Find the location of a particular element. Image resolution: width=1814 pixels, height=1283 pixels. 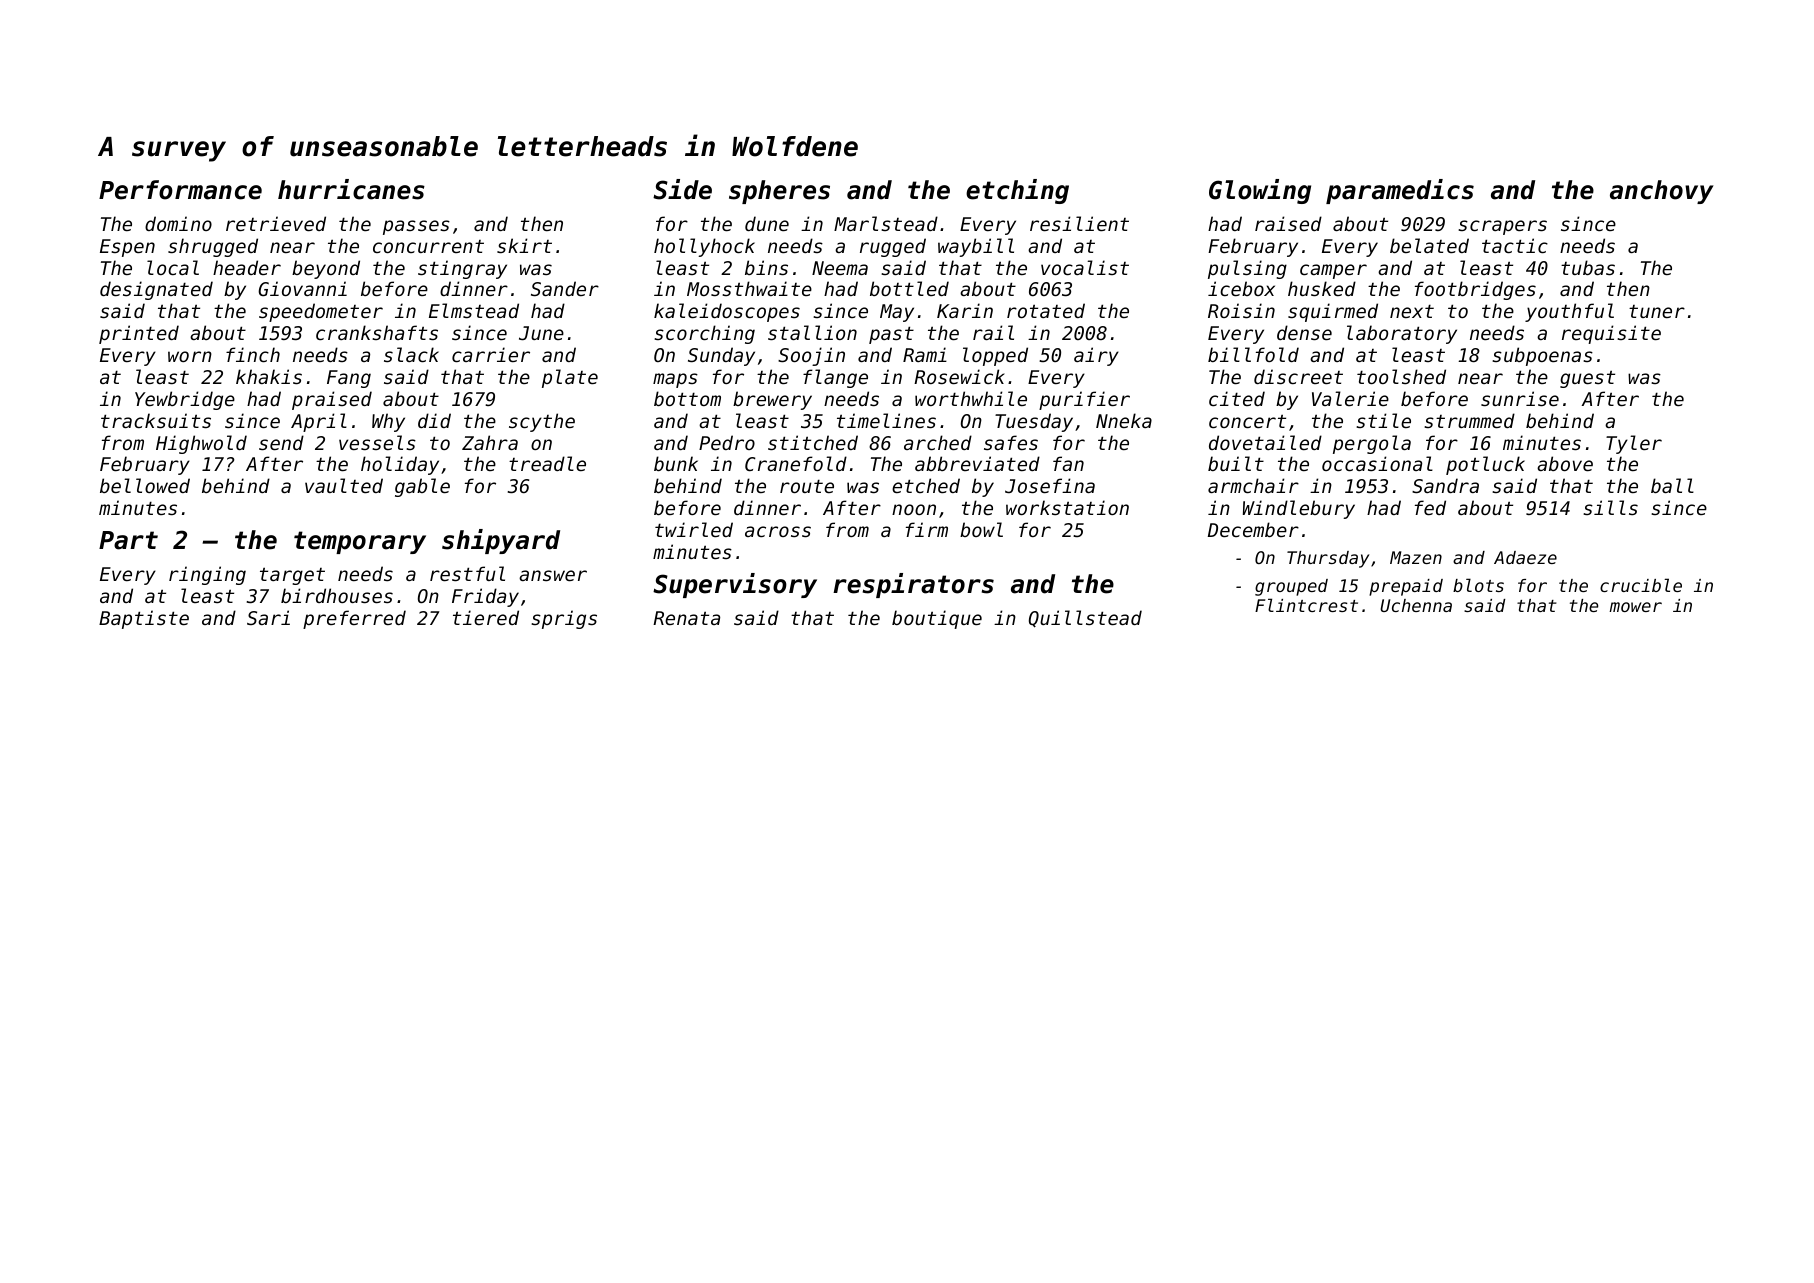

stingray is located at coordinates (462, 269).
